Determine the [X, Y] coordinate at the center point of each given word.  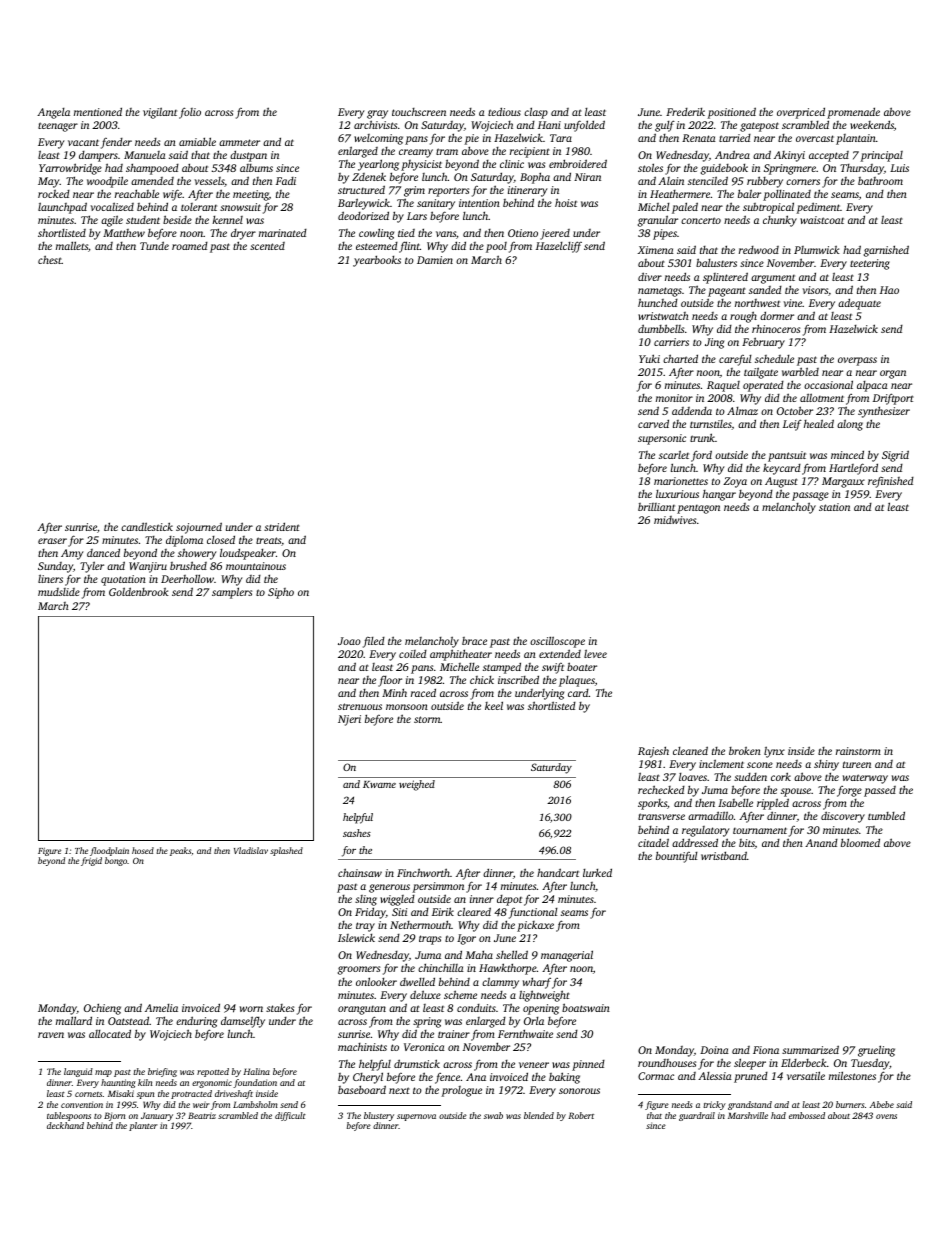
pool [496, 247]
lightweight [544, 996]
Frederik [685, 112]
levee [595, 653]
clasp [536, 113]
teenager [58, 127]
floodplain [109, 851]
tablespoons [69, 1116]
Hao [889, 290]
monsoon [407, 707]
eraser [52, 541]
